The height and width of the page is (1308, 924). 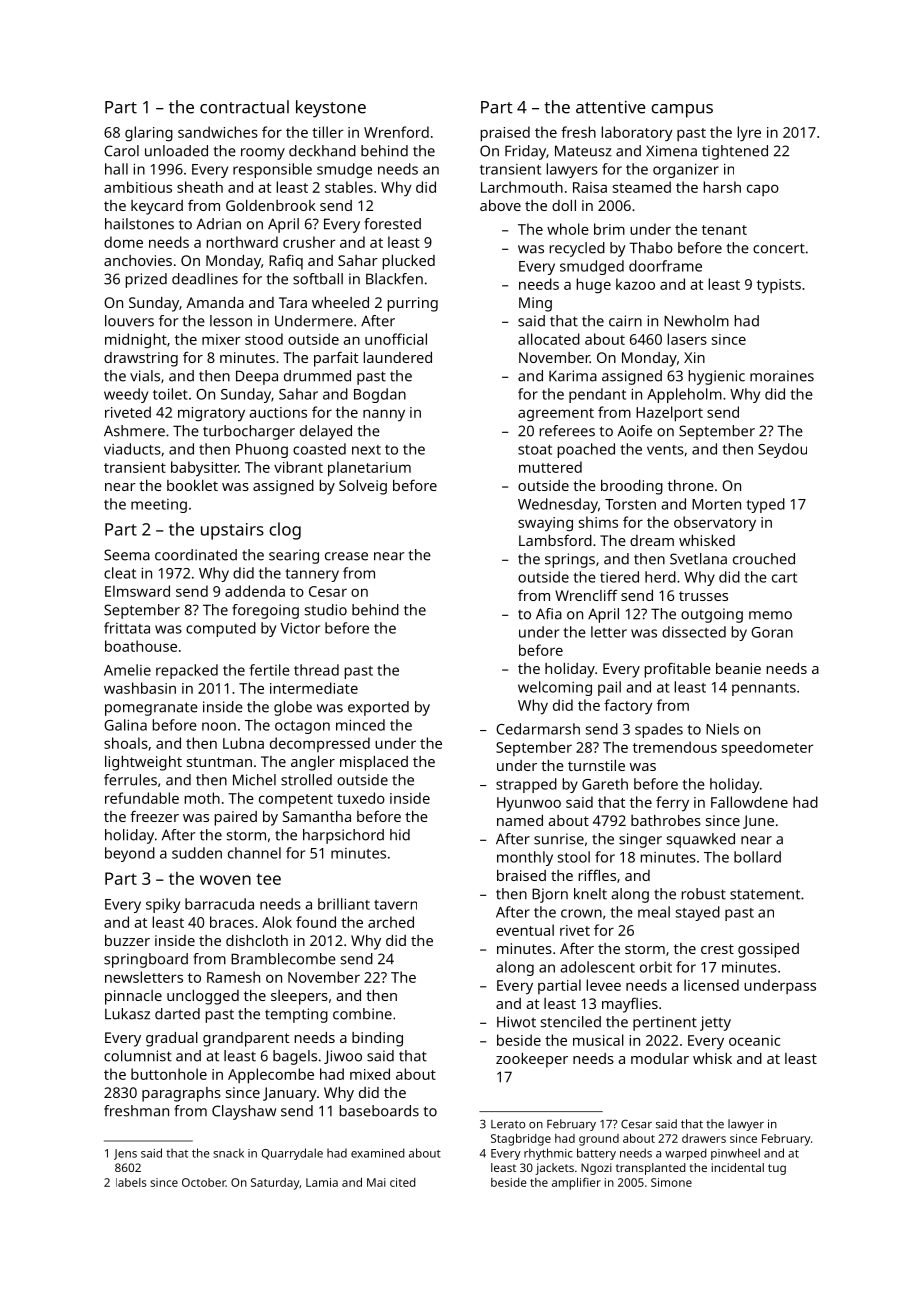 I want to click on anchovies, so click(x=138, y=260).
